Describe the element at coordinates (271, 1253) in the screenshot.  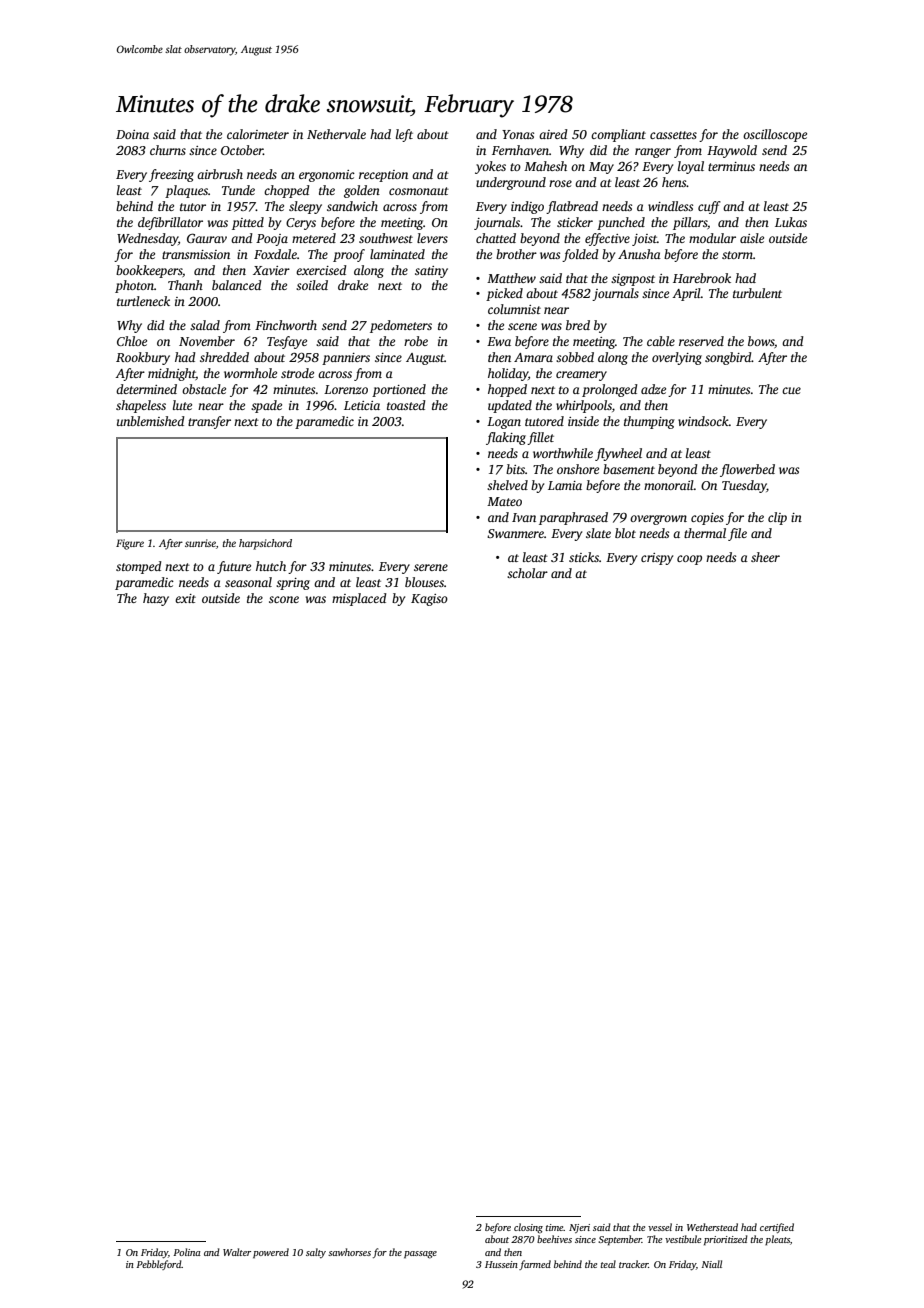
I see `powered` at that location.
